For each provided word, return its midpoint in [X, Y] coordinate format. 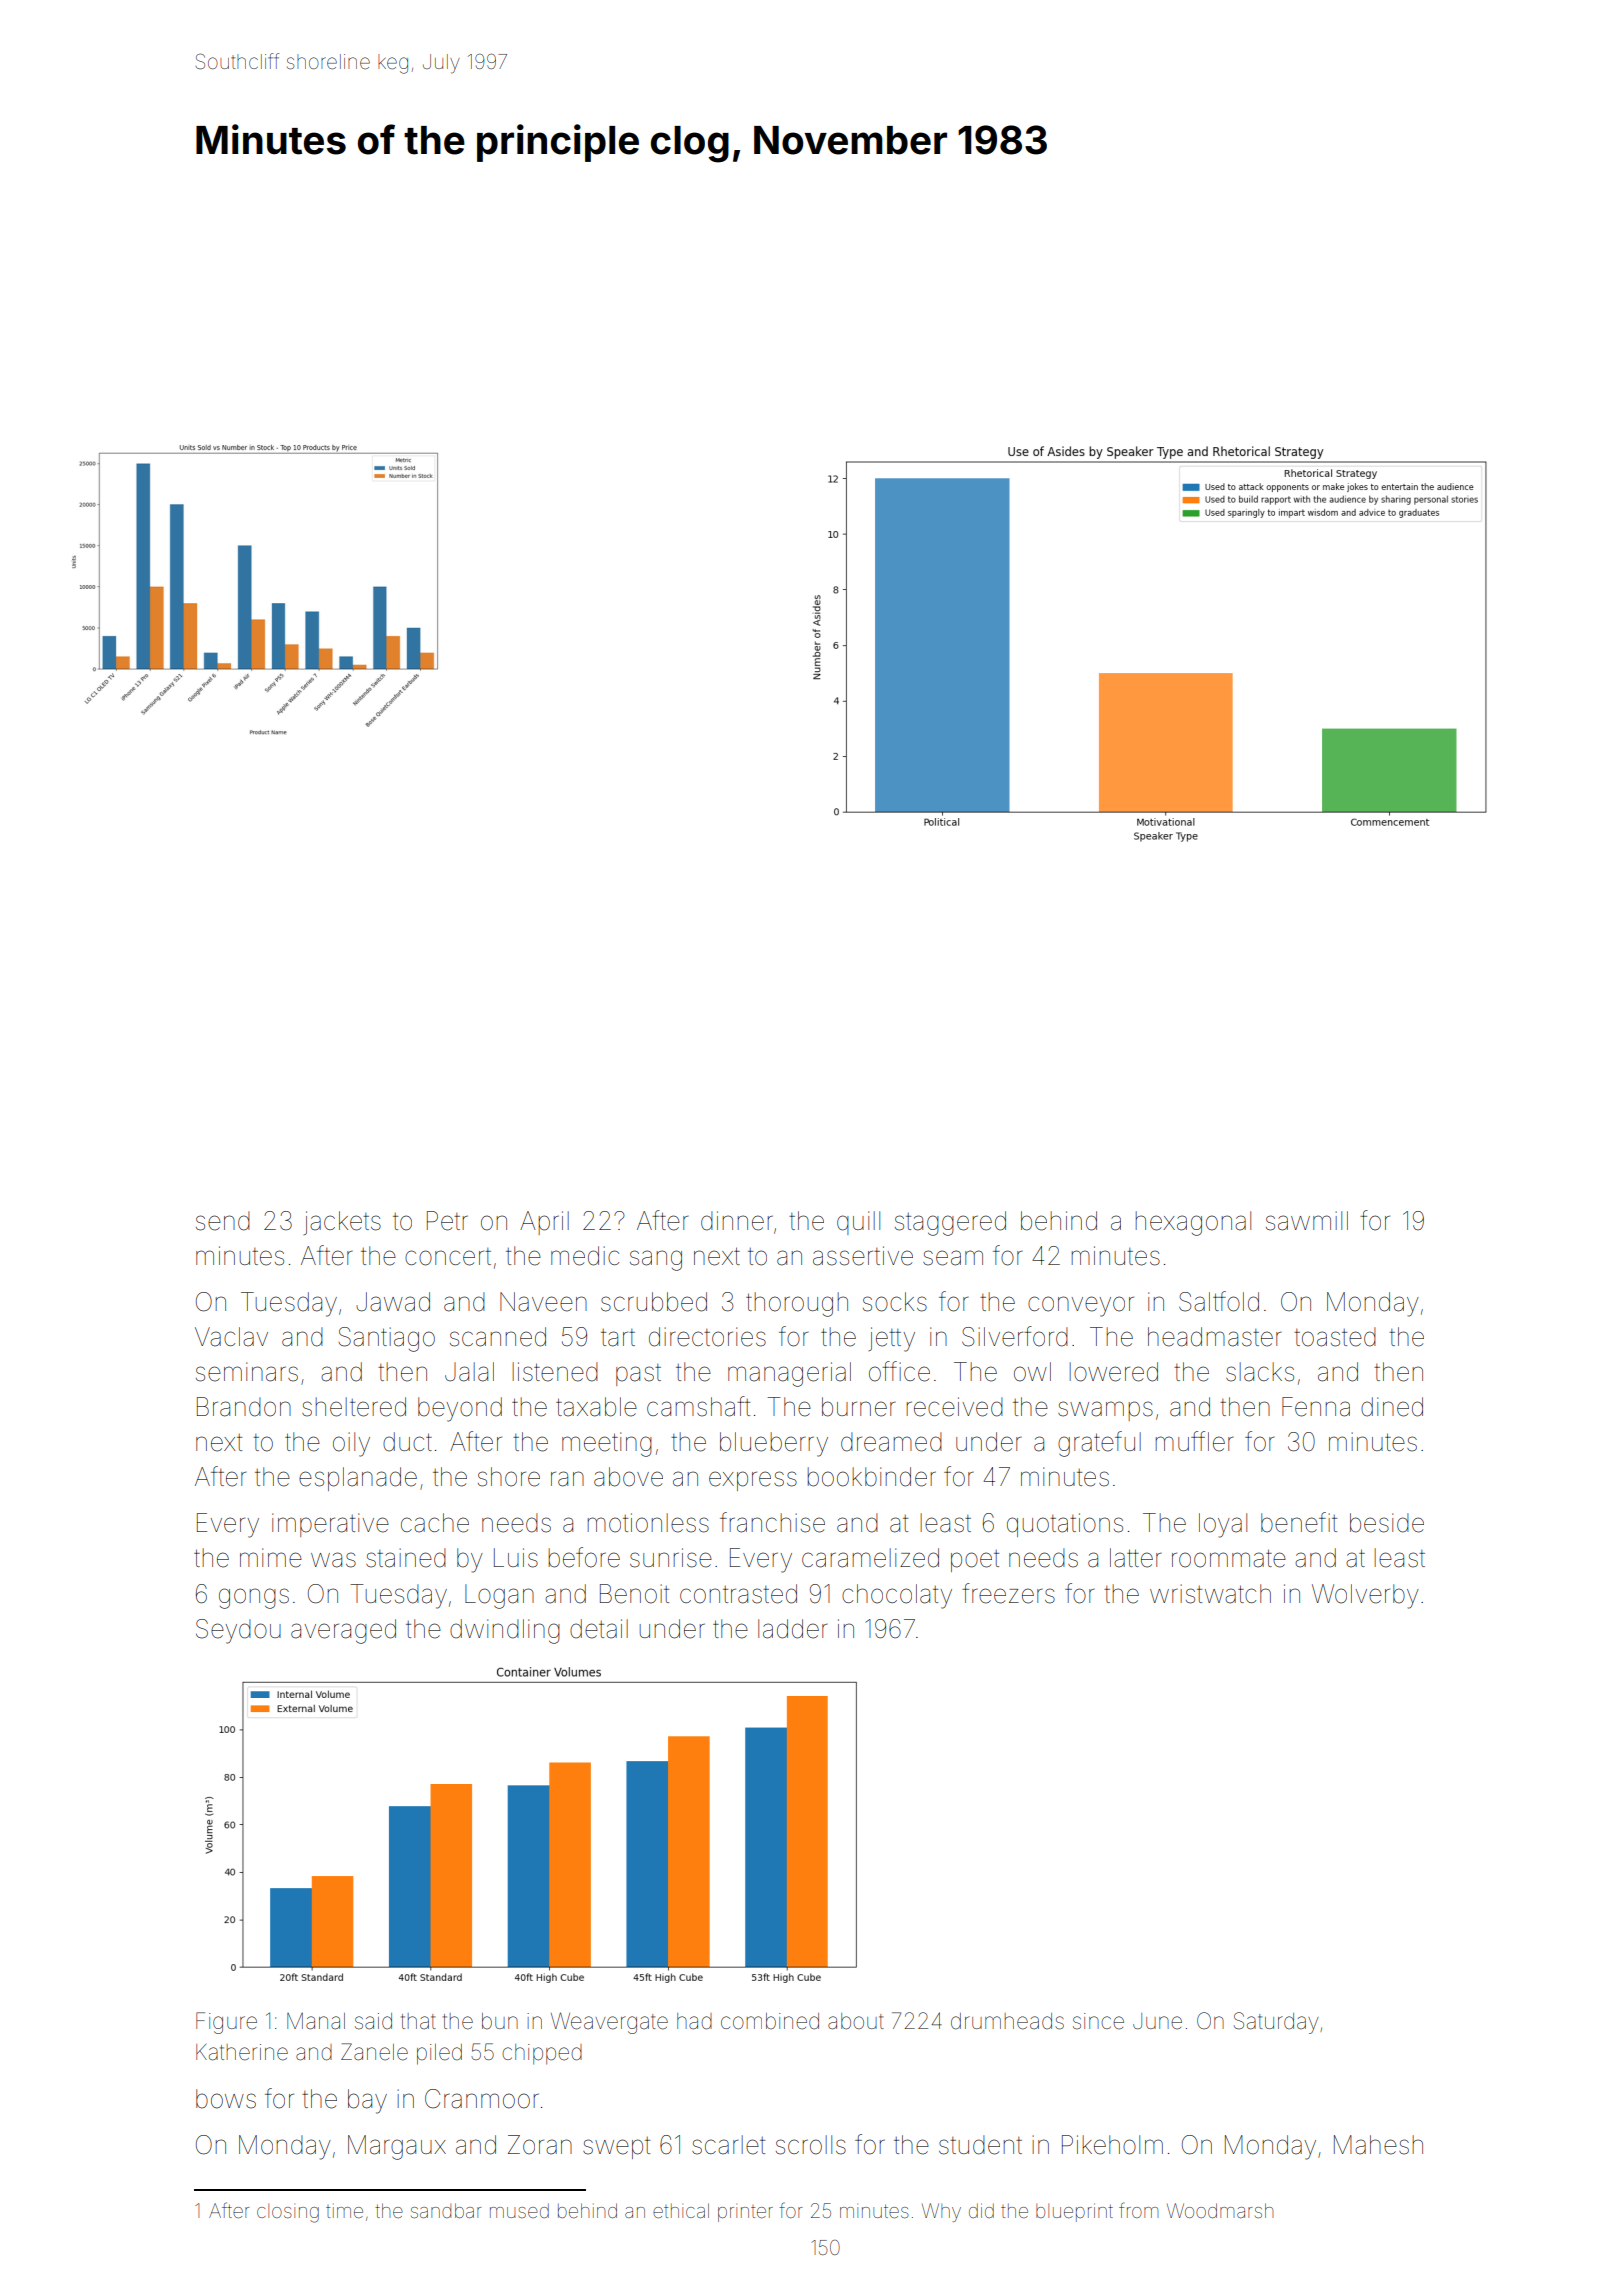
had [694, 2021]
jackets [342, 1223]
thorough [797, 1304]
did [981, 2210]
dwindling [505, 1631]
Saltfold [1219, 1301]
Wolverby [1365, 1596]
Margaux [397, 2147]
